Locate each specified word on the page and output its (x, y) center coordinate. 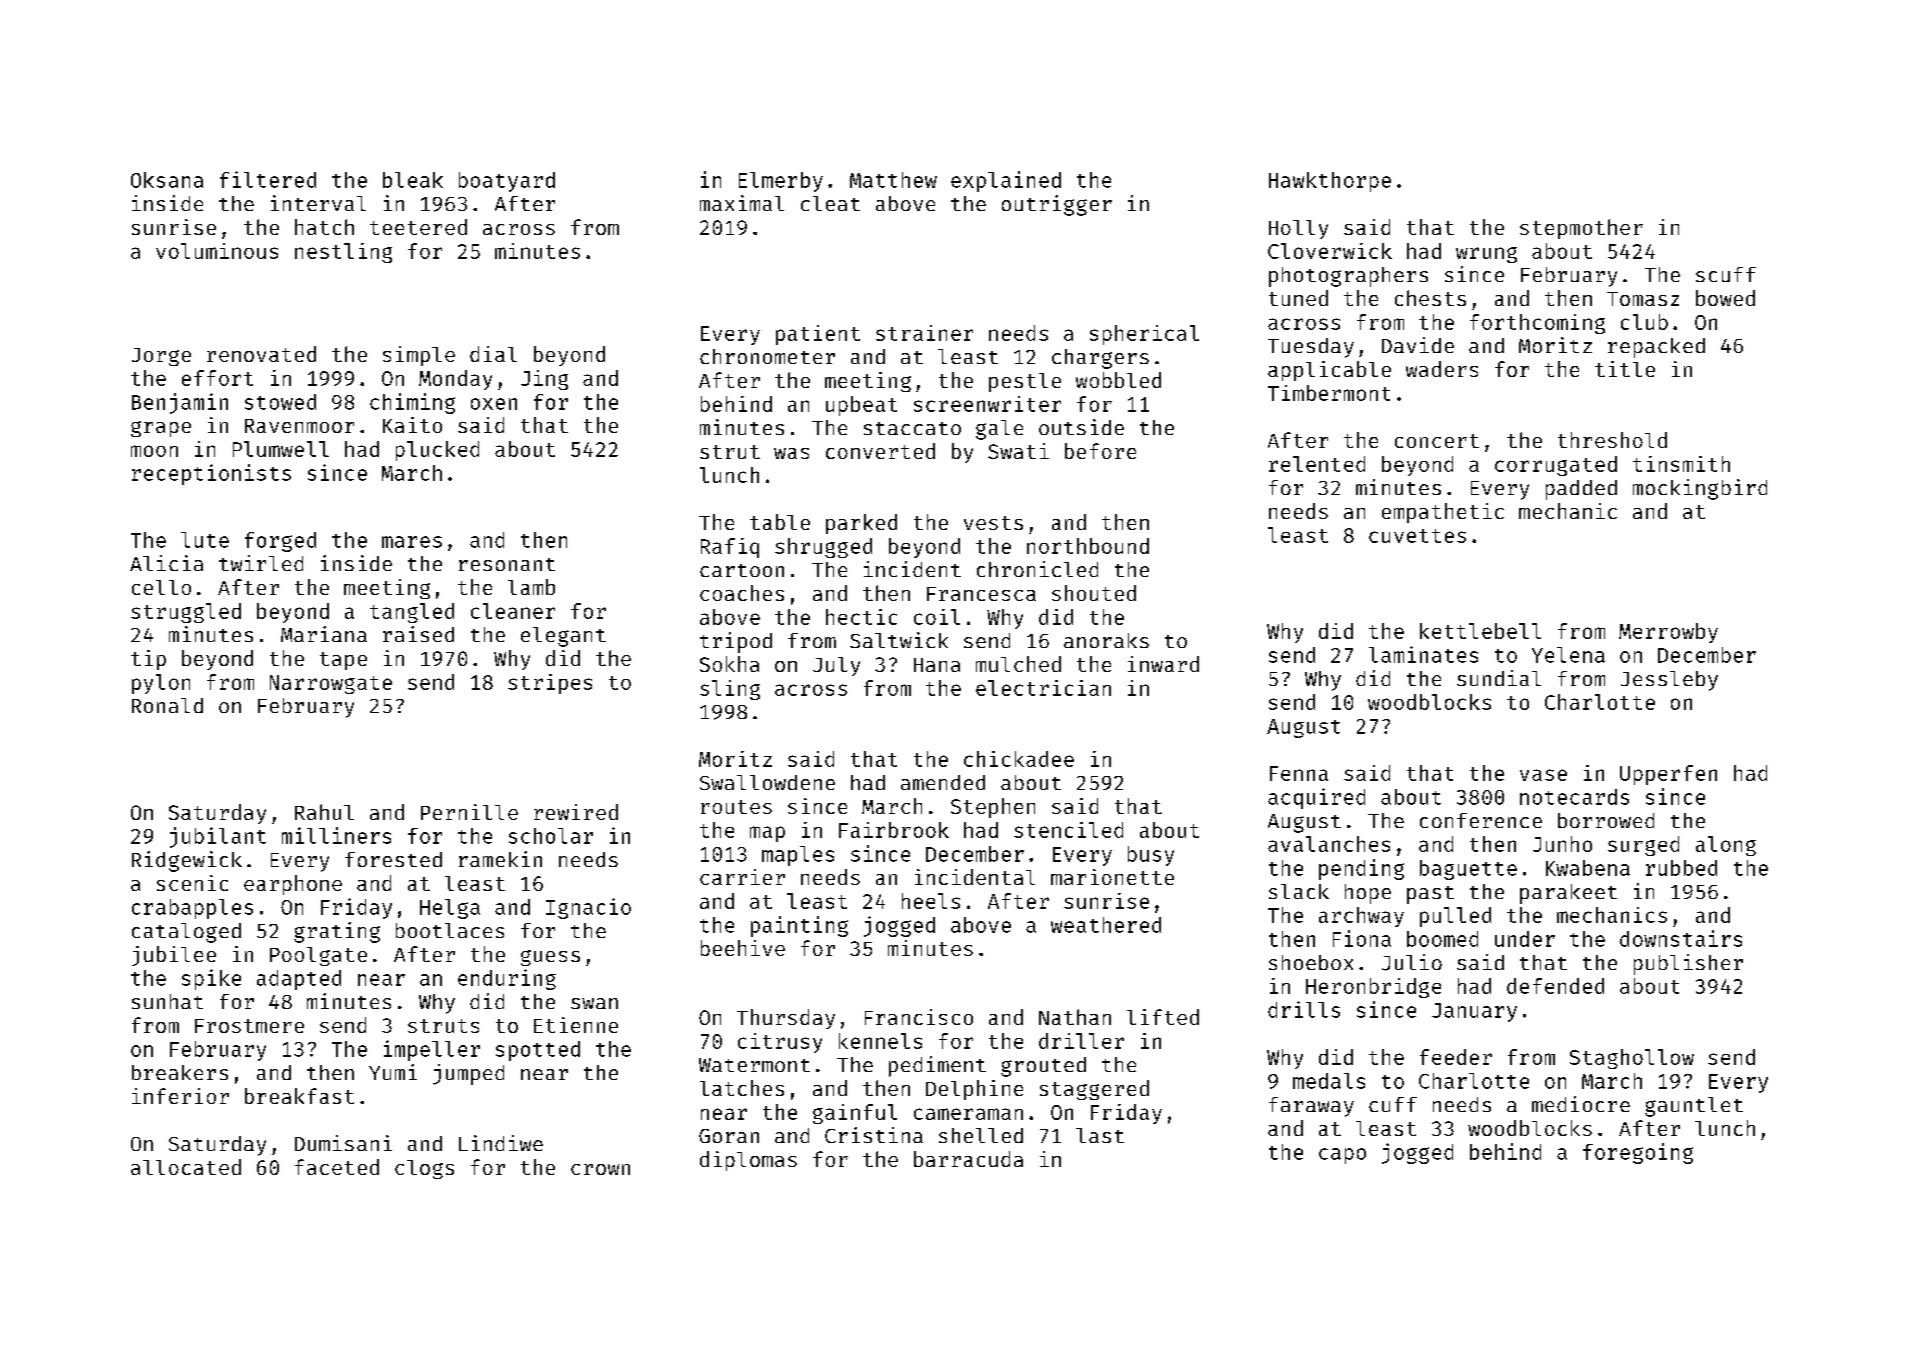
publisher (1688, 964)
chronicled (1037, 569)
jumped (468, 1074)
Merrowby (1668, 633)
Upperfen (1668, 775)
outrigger (1057, 205)
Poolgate (318, 956)
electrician (1043, 688)
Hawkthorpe (1330, 182)
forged (280, 542)
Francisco (919, 1017)
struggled (186, 613)
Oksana (167, 180)
